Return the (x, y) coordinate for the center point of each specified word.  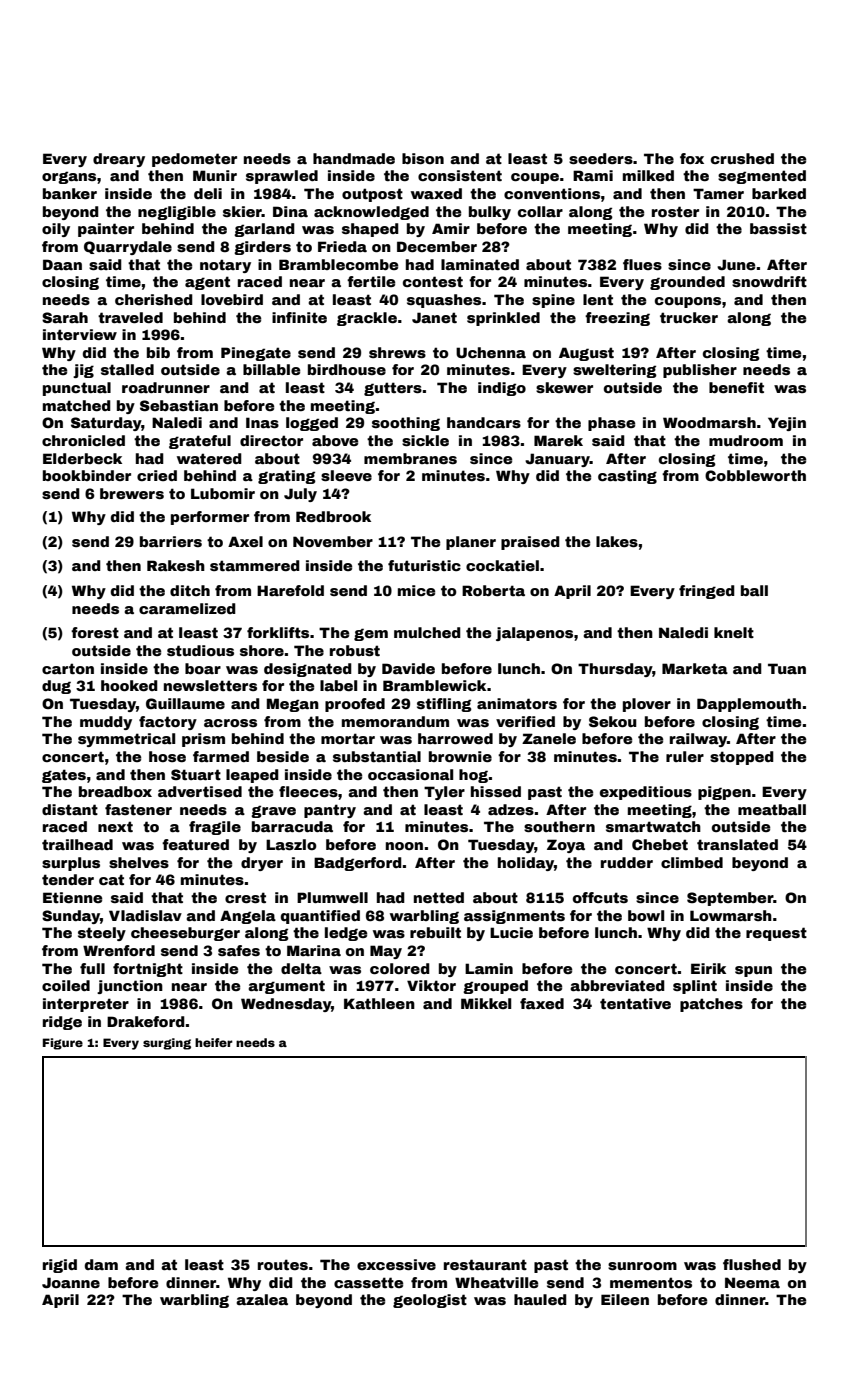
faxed (542, 1003)
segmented (762, 177)
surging (167, 1044)
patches (711, 1005)
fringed (707, 592)
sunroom (642, 1266)
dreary (119, 160)
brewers (132, 493)
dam (101, 1264)
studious (200, 650)
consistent (460, 175)
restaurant (485, 1264)
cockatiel (502, 565)
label (338, 685)
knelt (734, 632)
